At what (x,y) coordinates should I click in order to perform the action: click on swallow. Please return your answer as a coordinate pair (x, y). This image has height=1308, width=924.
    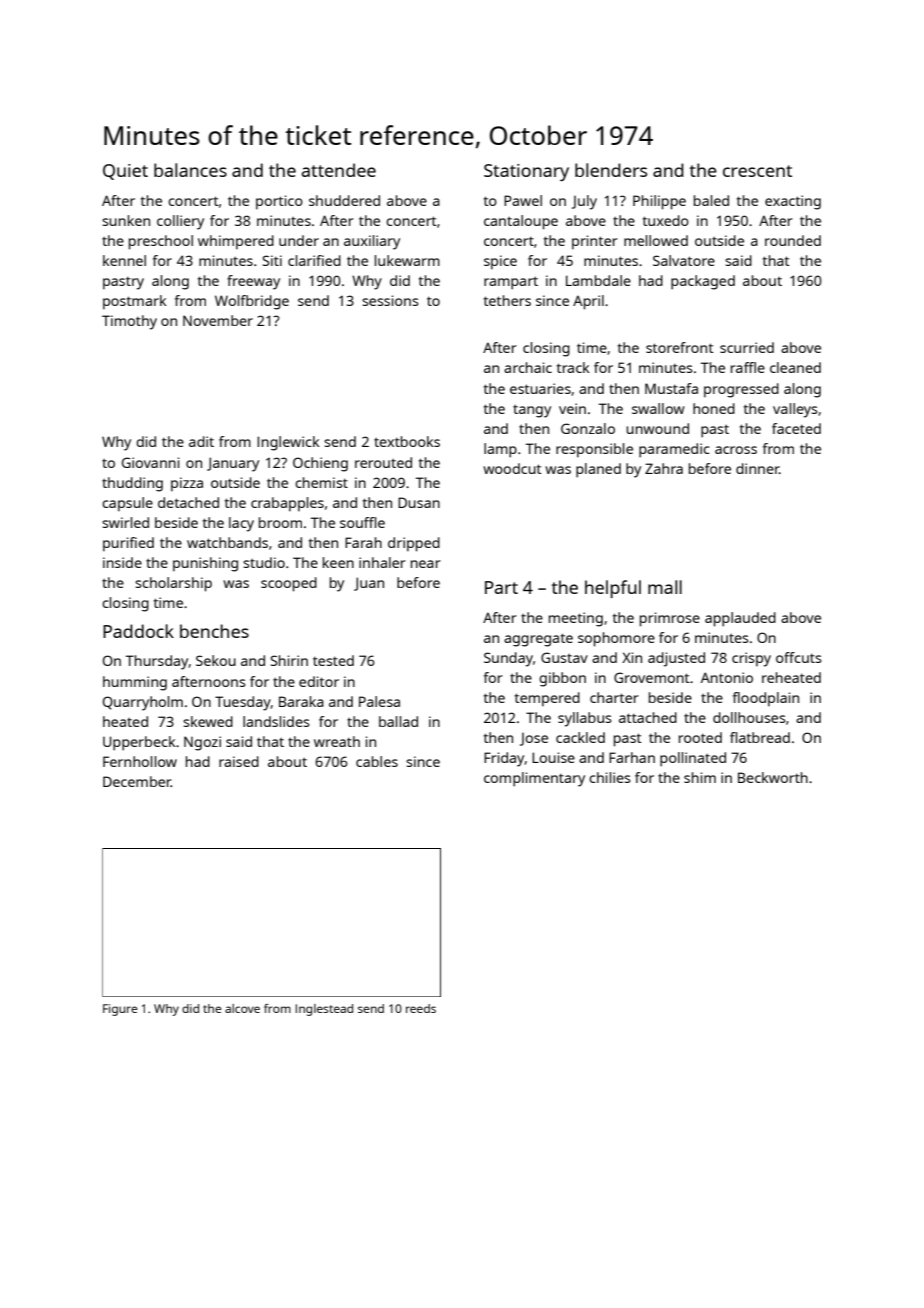
    Looking at the image, I should click on (658, 408).
